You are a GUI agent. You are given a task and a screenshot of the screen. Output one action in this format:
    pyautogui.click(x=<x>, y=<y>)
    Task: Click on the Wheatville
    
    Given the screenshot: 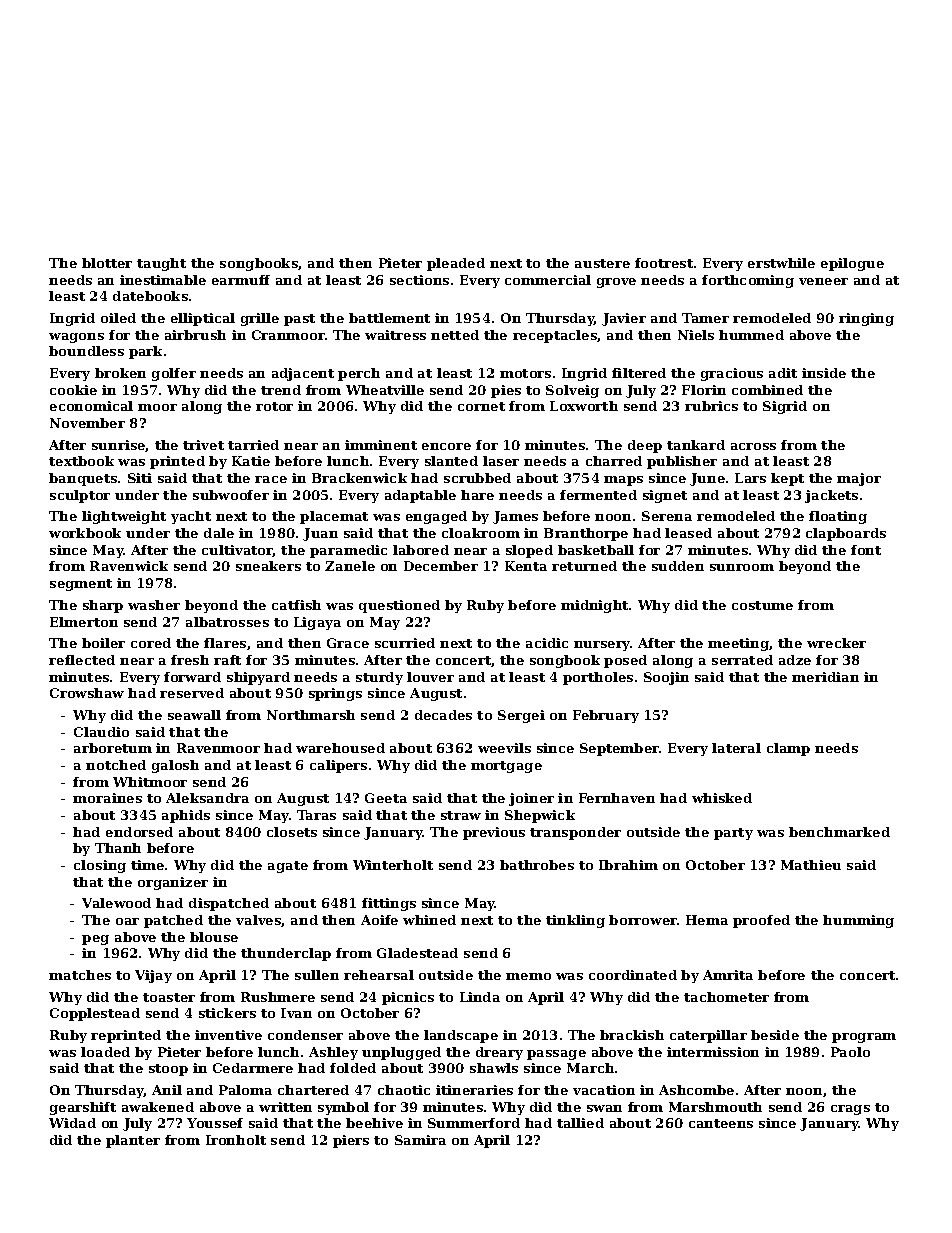 What is the action you would take?
    pyautogui.click(x=385, y=390)
